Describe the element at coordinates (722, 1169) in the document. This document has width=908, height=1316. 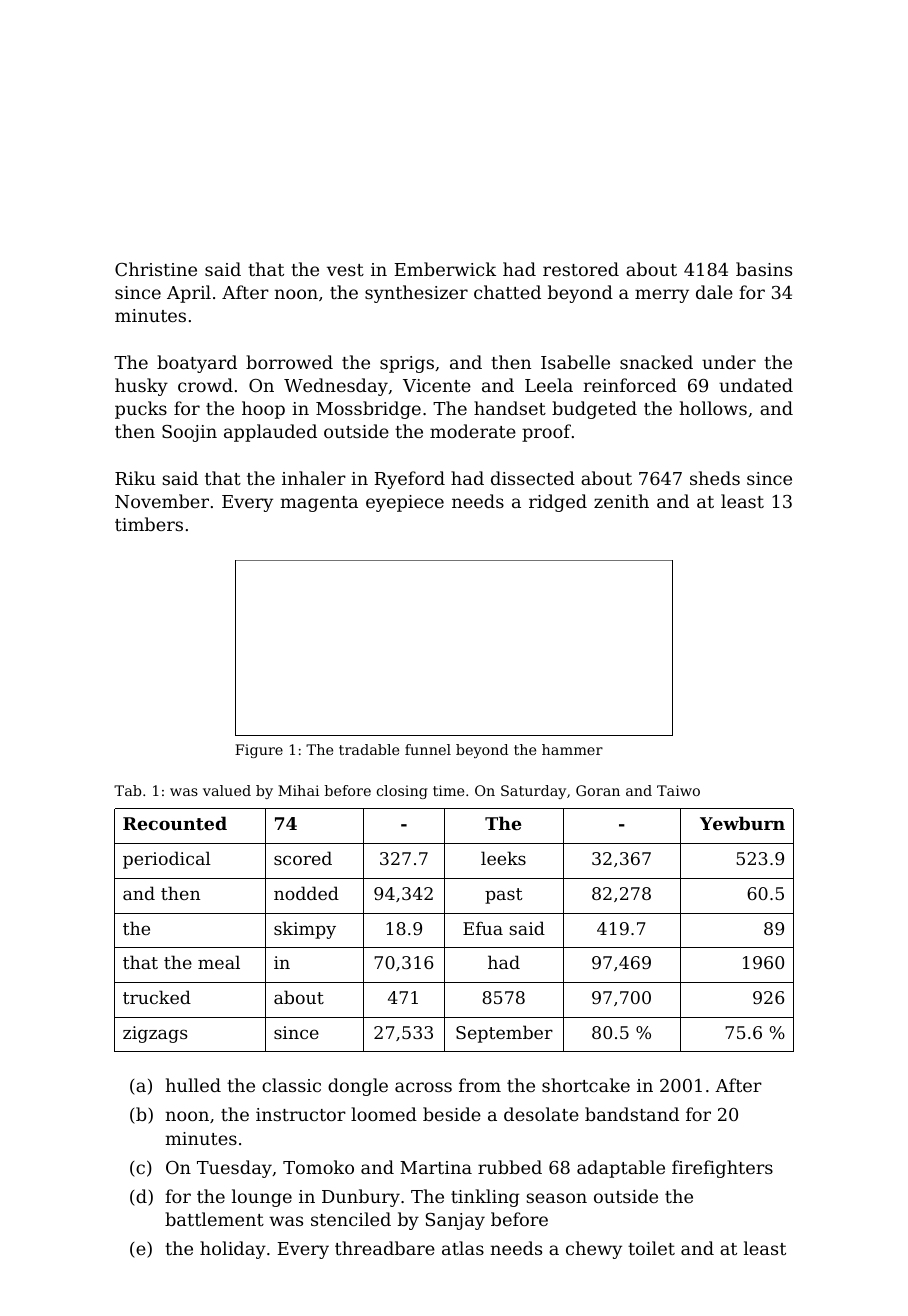
I see `firefighters` at that location.
